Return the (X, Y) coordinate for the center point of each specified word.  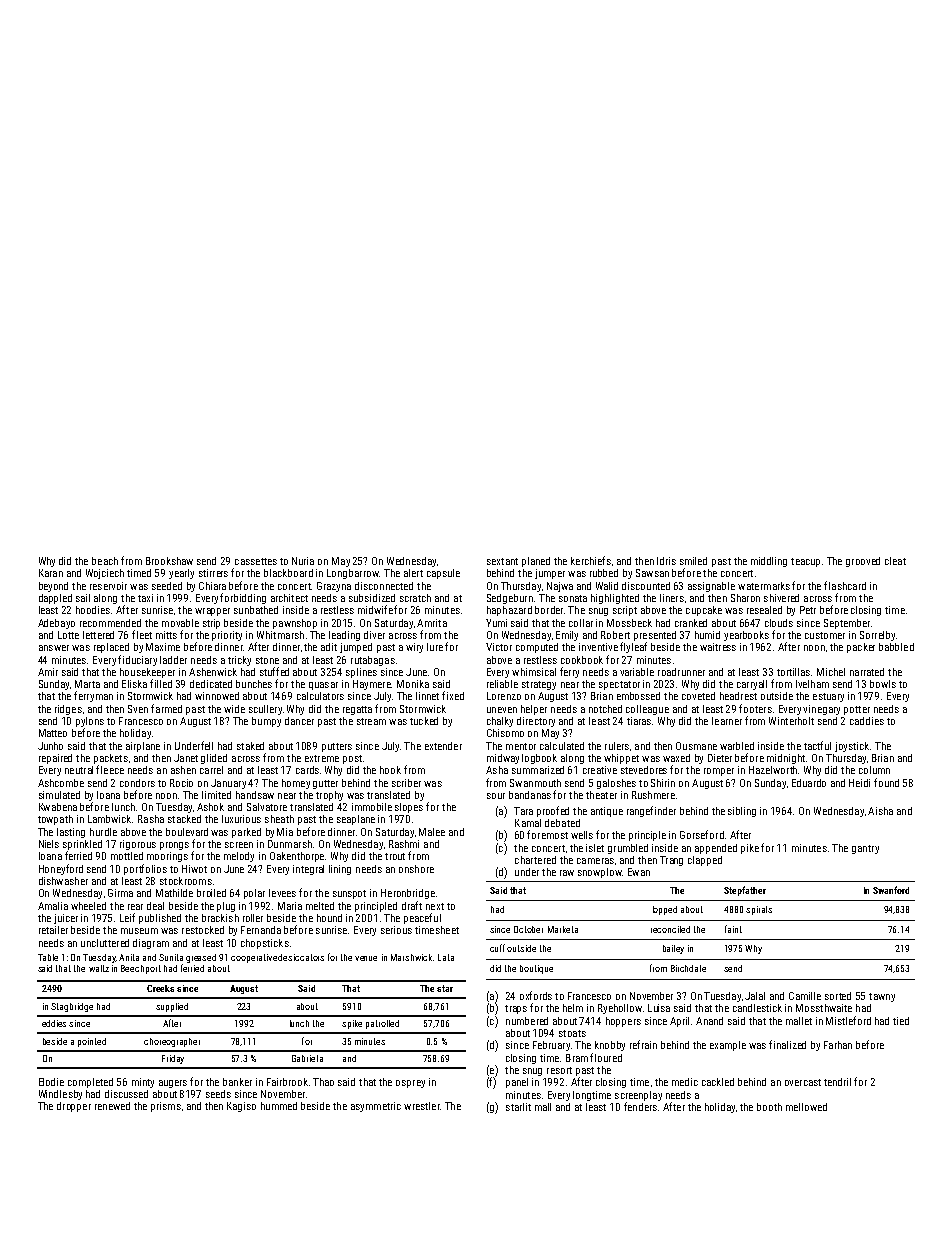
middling (769, 562)
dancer (299, 721)
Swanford (891, 890)
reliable (502, 684)
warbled (737, 746)
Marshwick (411, 957)
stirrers (213, 573)
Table (48, 957)
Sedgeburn (510, 599)
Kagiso (241, 1107)
